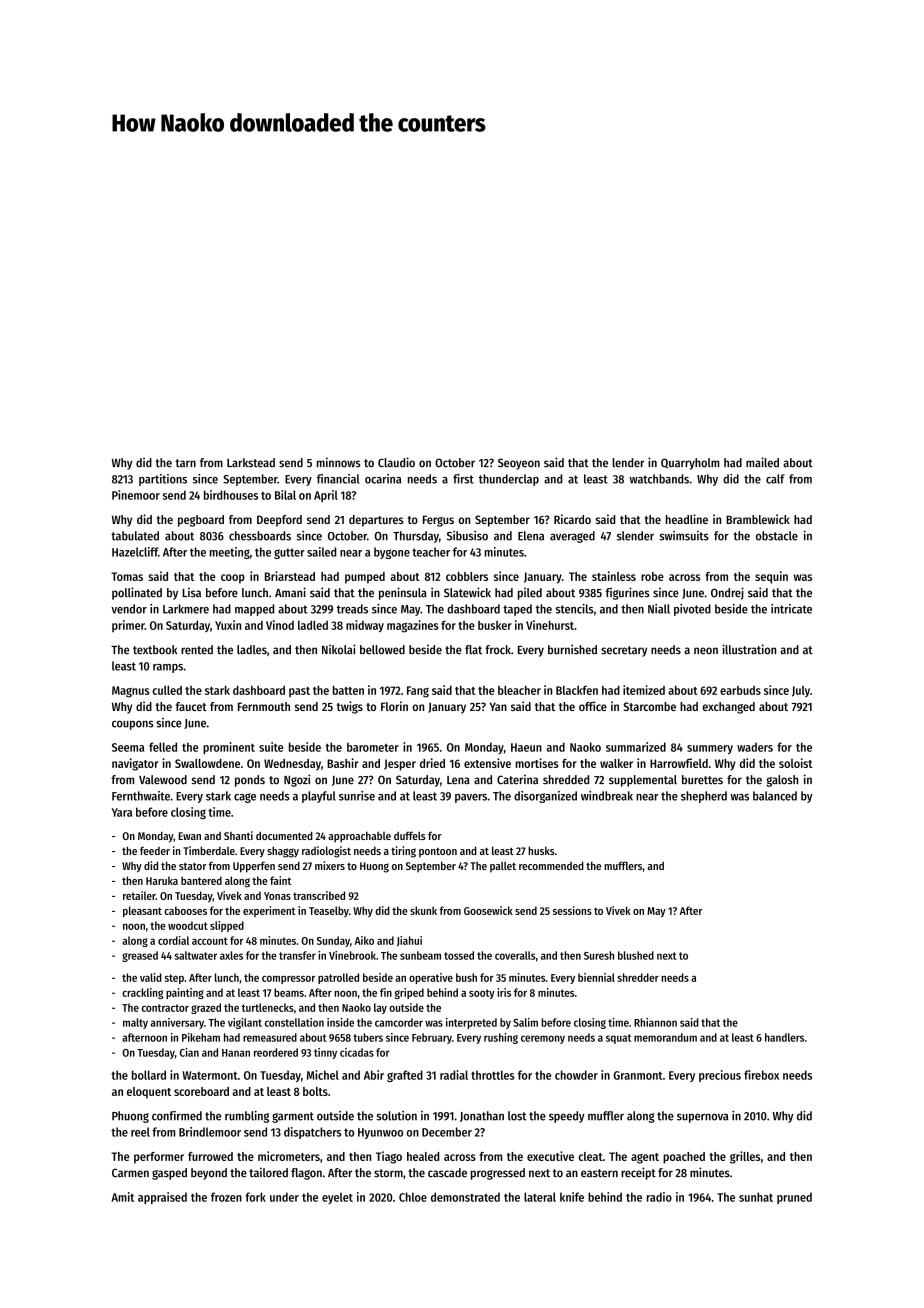  I want to click on blushed, so click(636, 955).
